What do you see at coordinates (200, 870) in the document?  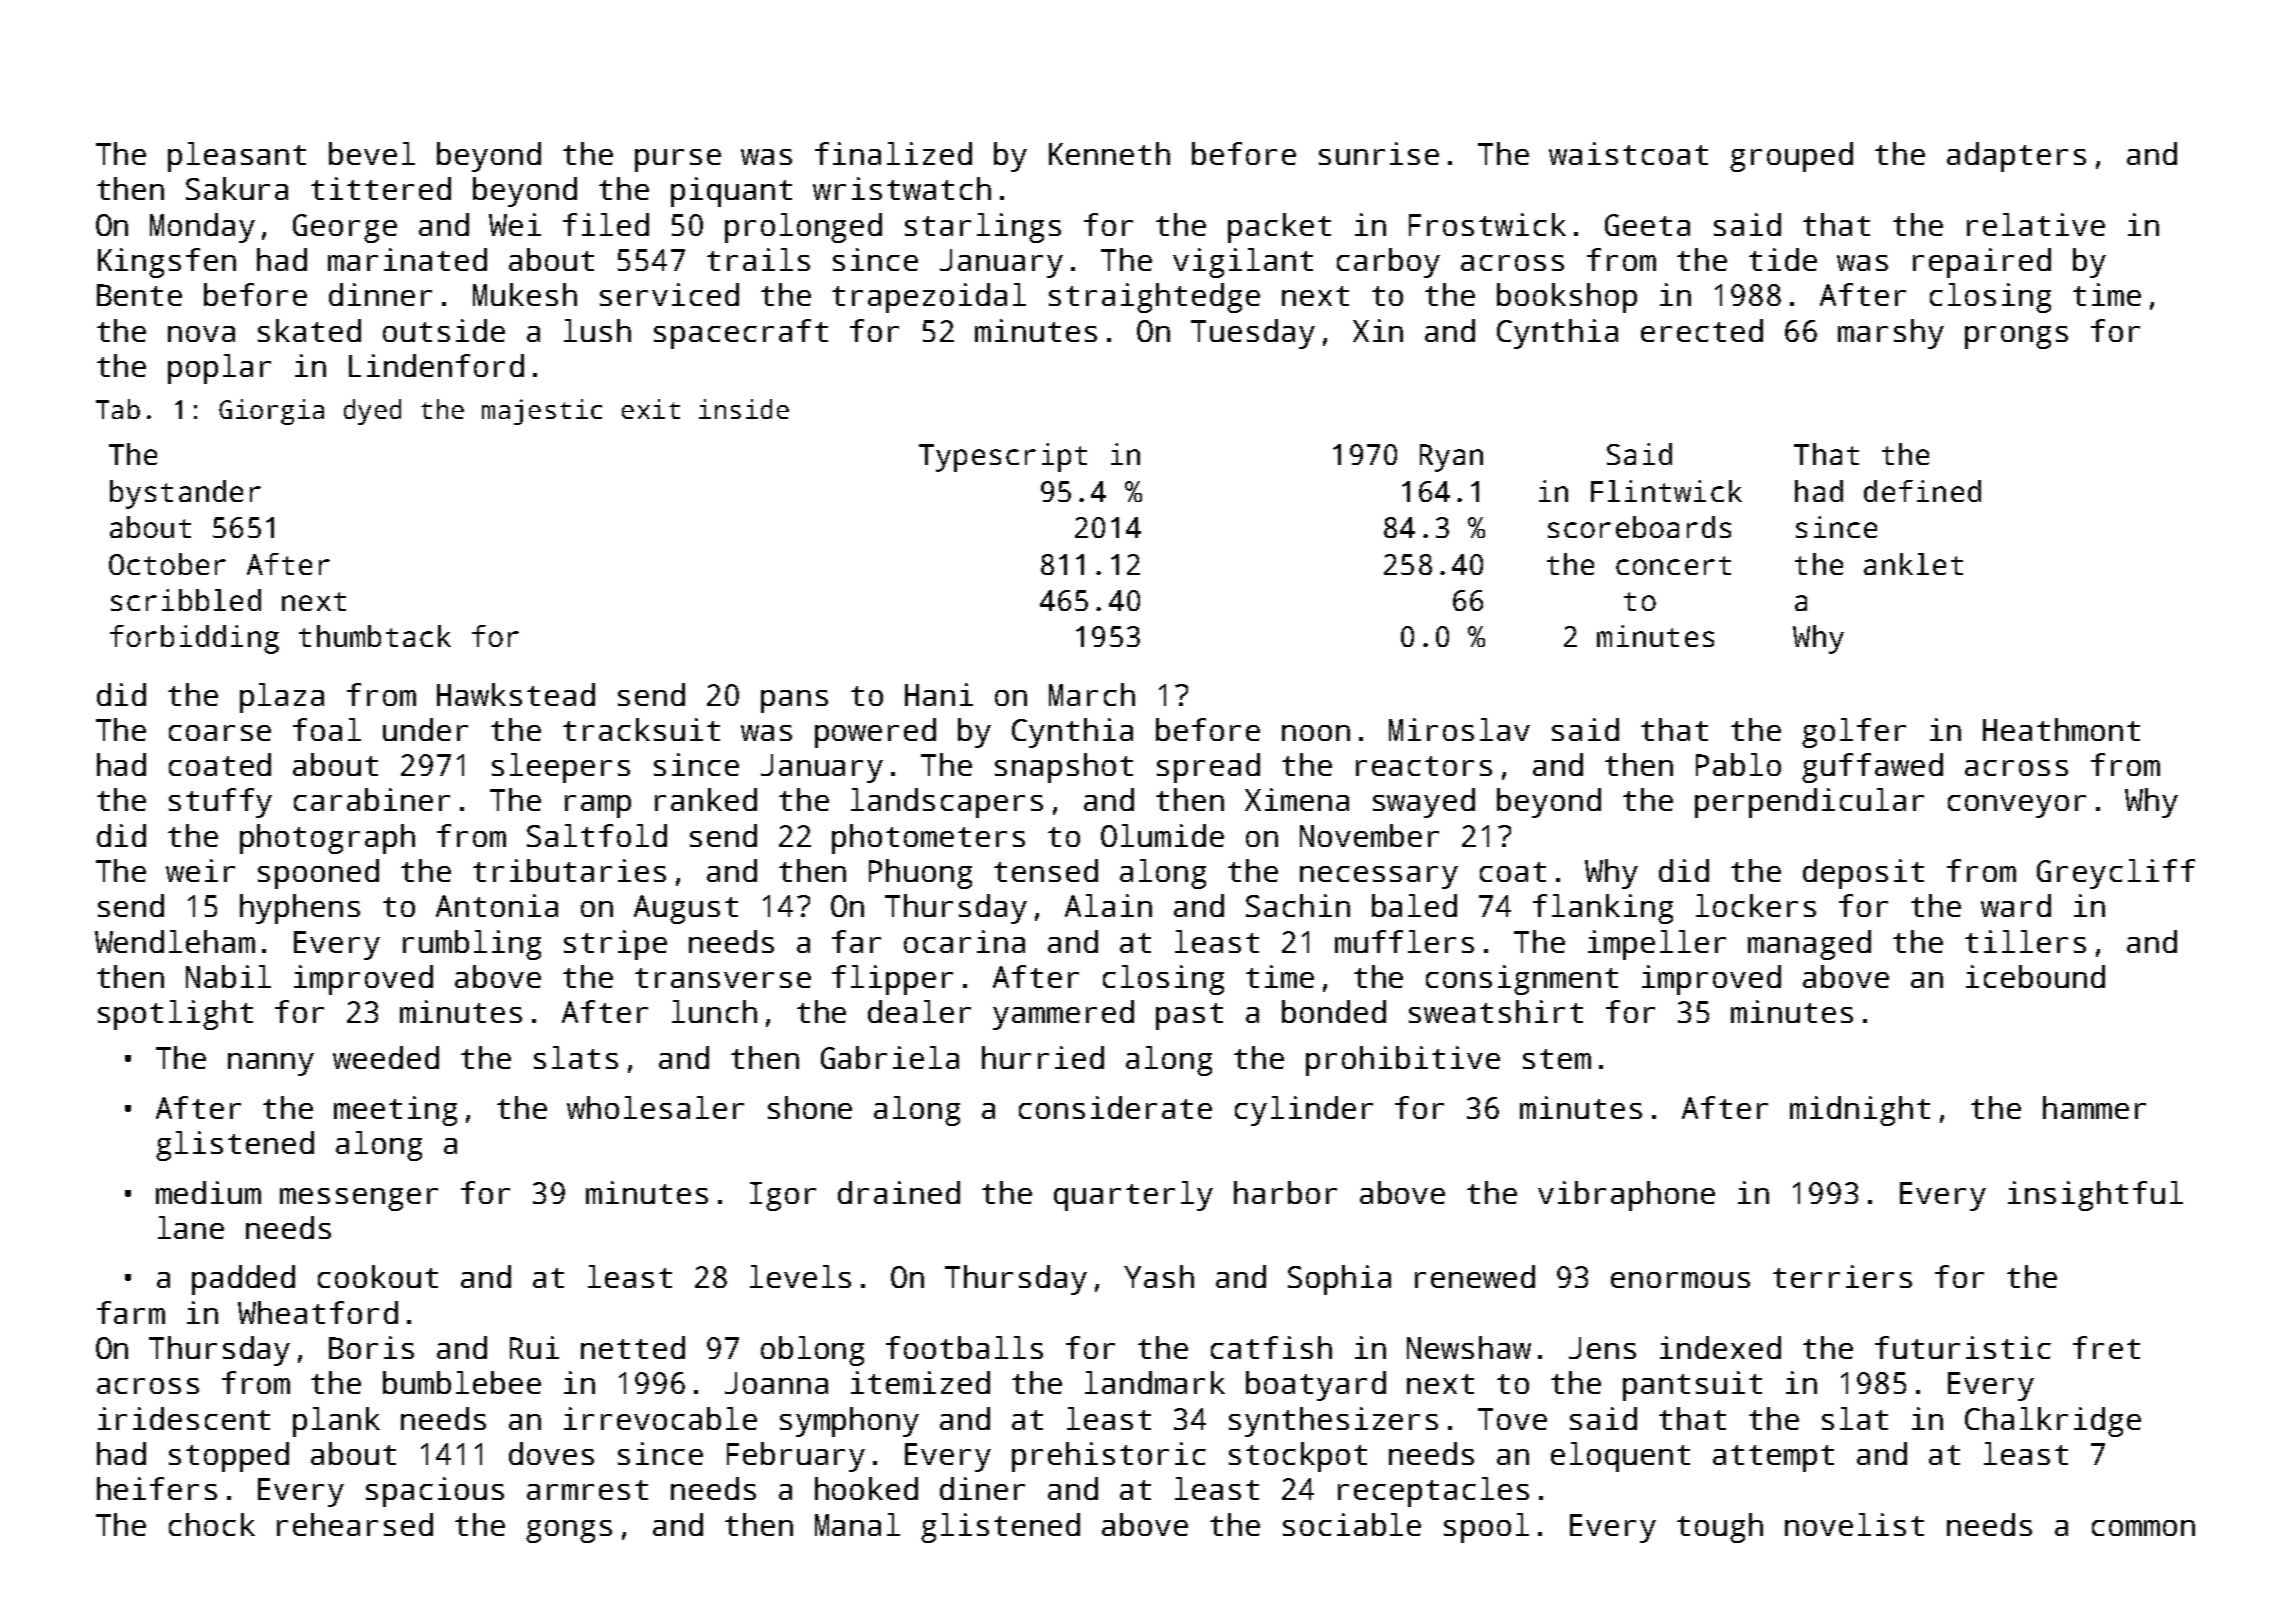 I see `weir` at bounding box center [200, 870].
